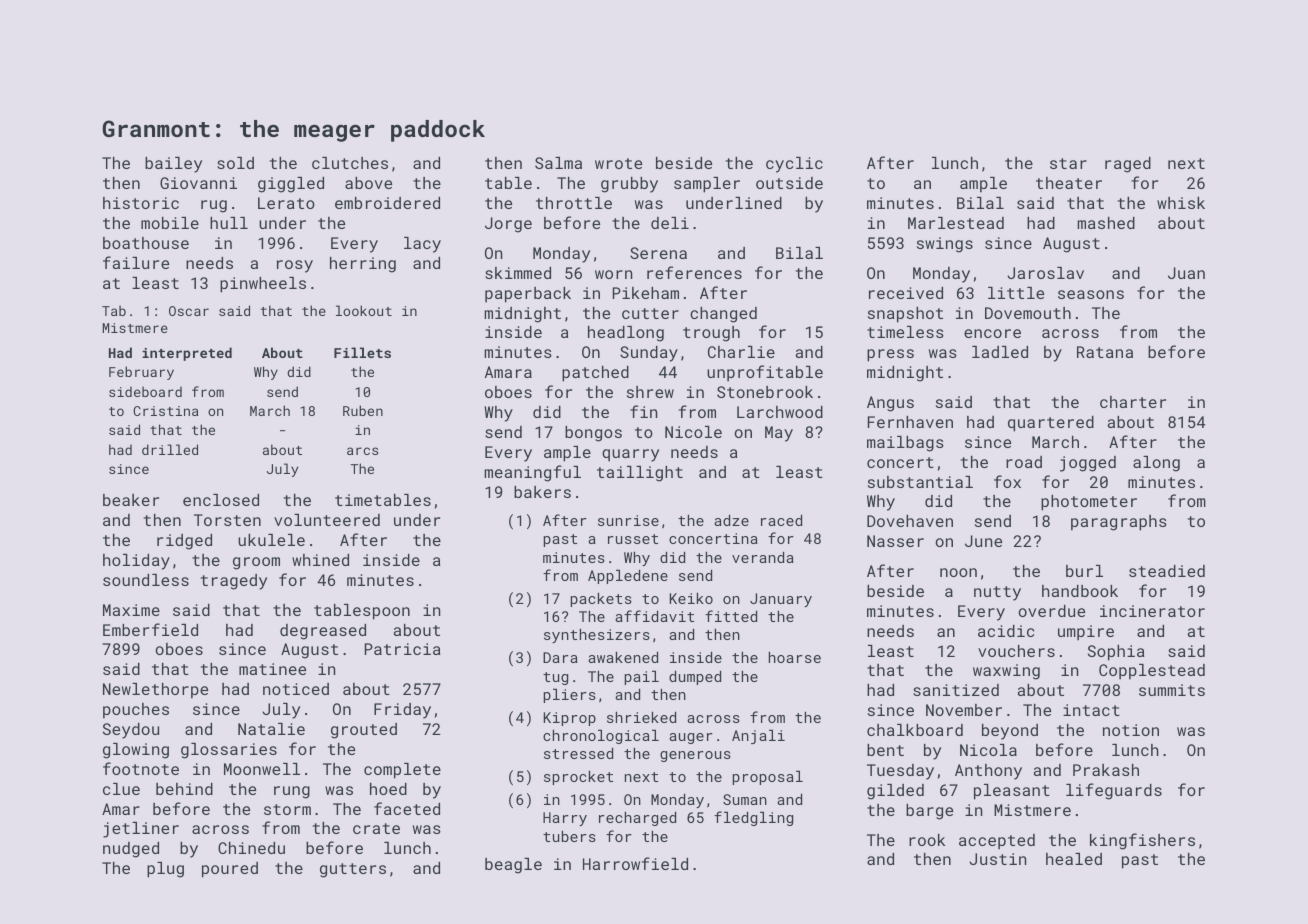  Describe the element at coordinates (364, 731) in the document. I see `grouted` at that location.
